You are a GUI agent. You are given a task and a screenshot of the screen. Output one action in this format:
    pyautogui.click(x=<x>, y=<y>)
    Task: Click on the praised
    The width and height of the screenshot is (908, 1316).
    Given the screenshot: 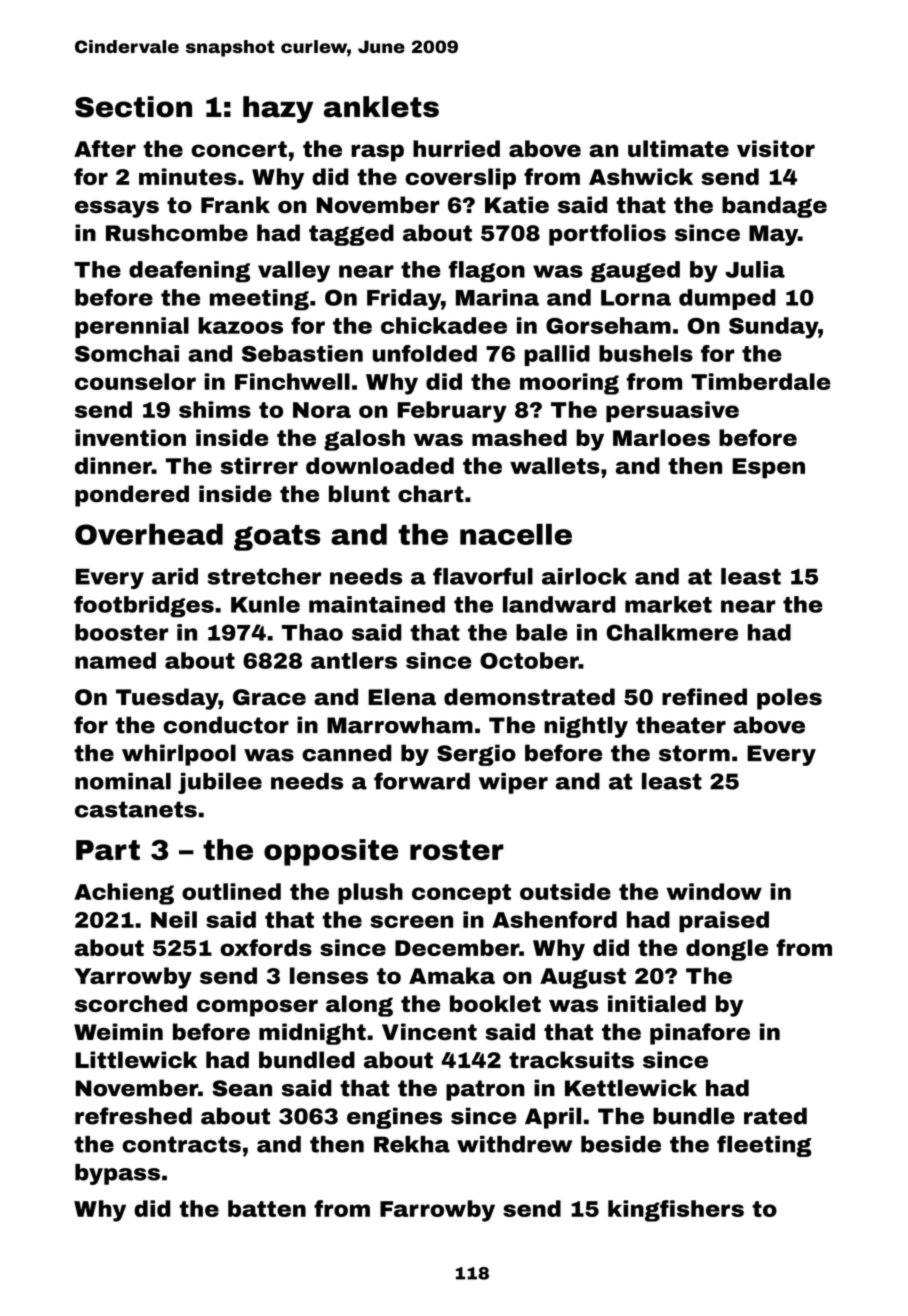 What is the action you would take?
    pyautogui.click(x=724, y=922)
